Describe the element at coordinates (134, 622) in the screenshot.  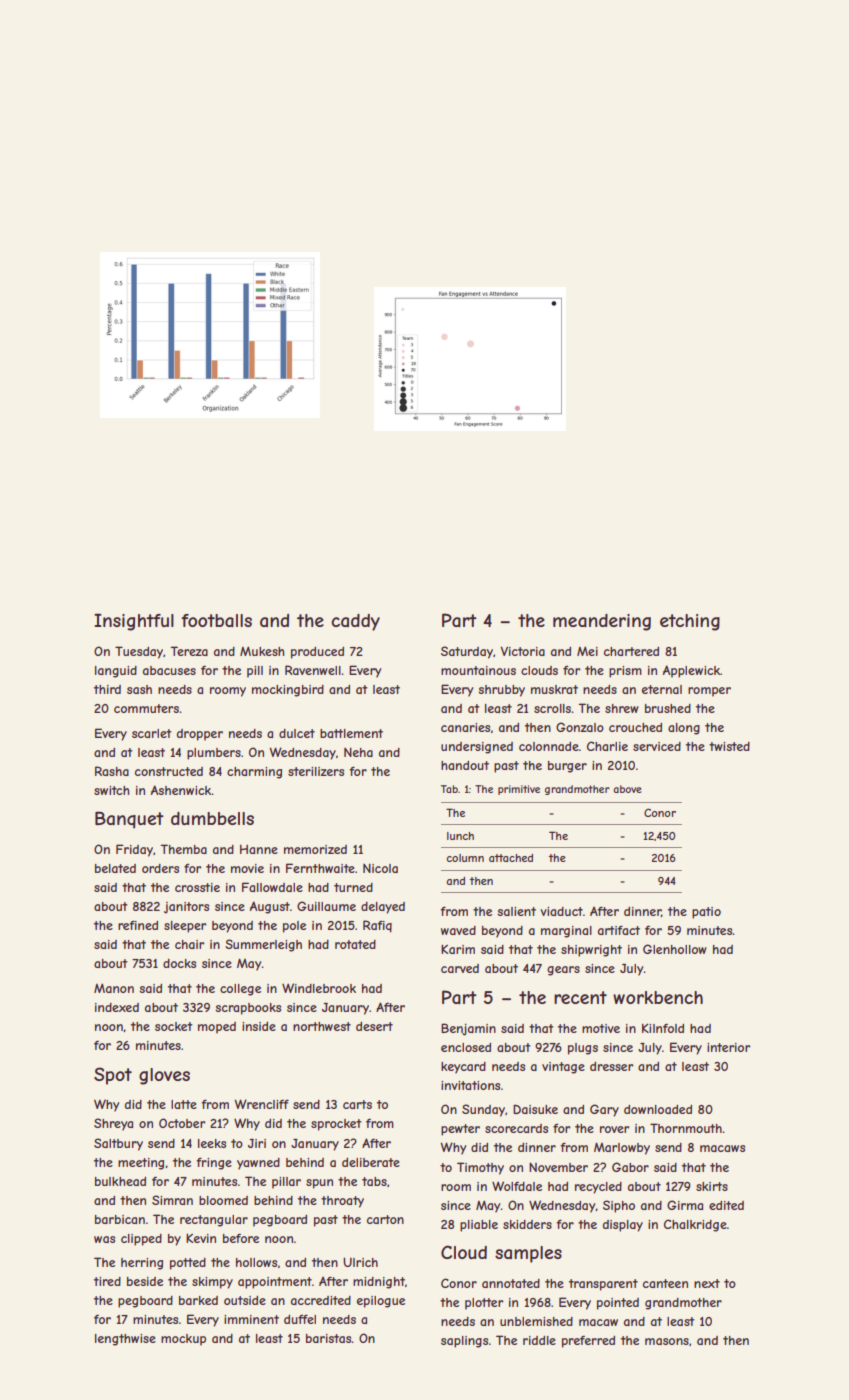
I see `Insightful` at that location.
